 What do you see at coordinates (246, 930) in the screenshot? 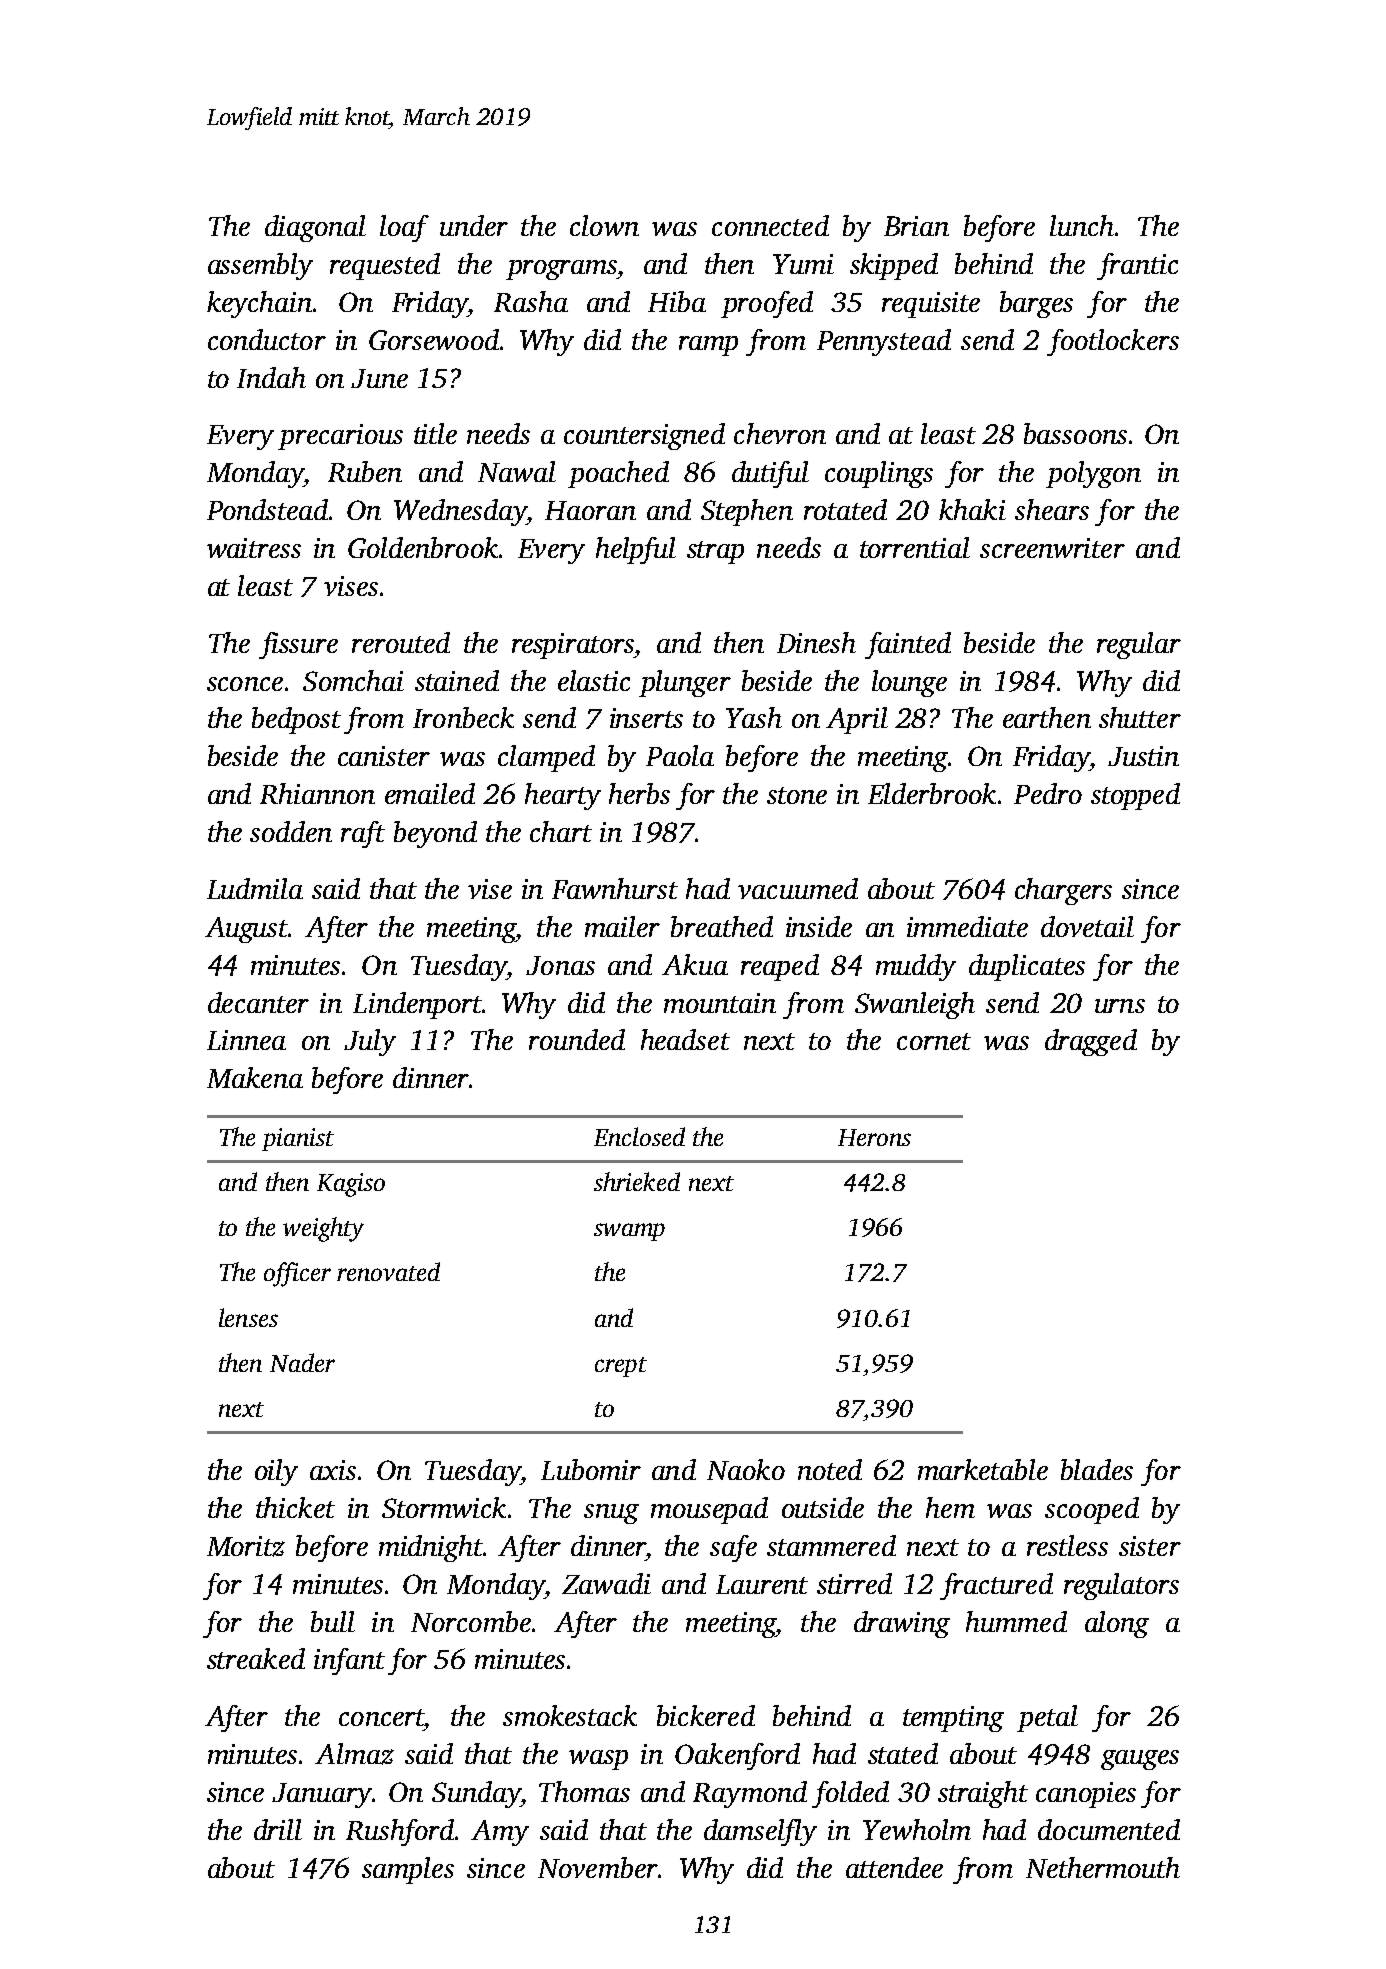
I see `August` at bounding box center [246, 930].
